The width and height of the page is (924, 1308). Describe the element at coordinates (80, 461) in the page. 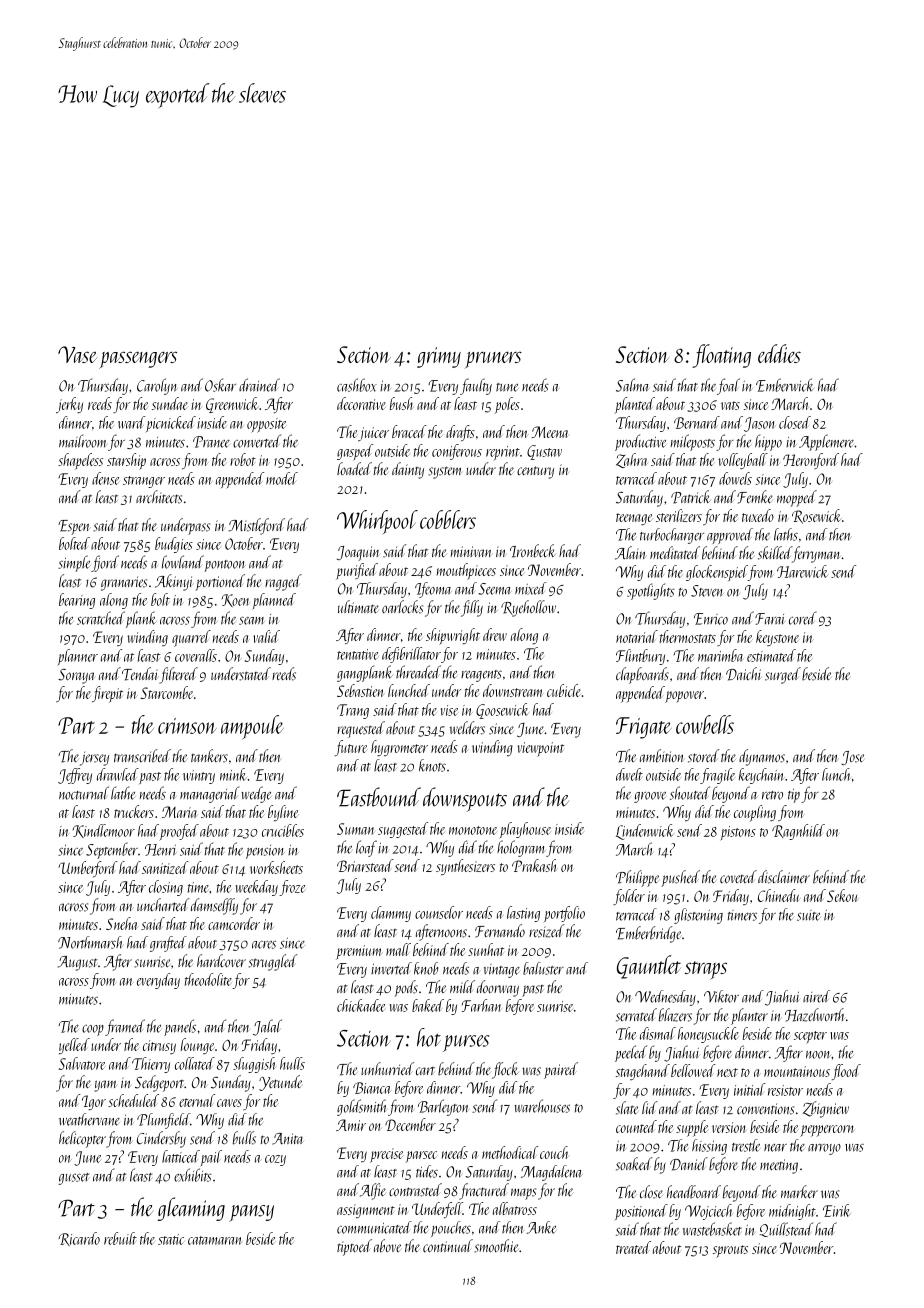

I see `shapeless` at that location.
